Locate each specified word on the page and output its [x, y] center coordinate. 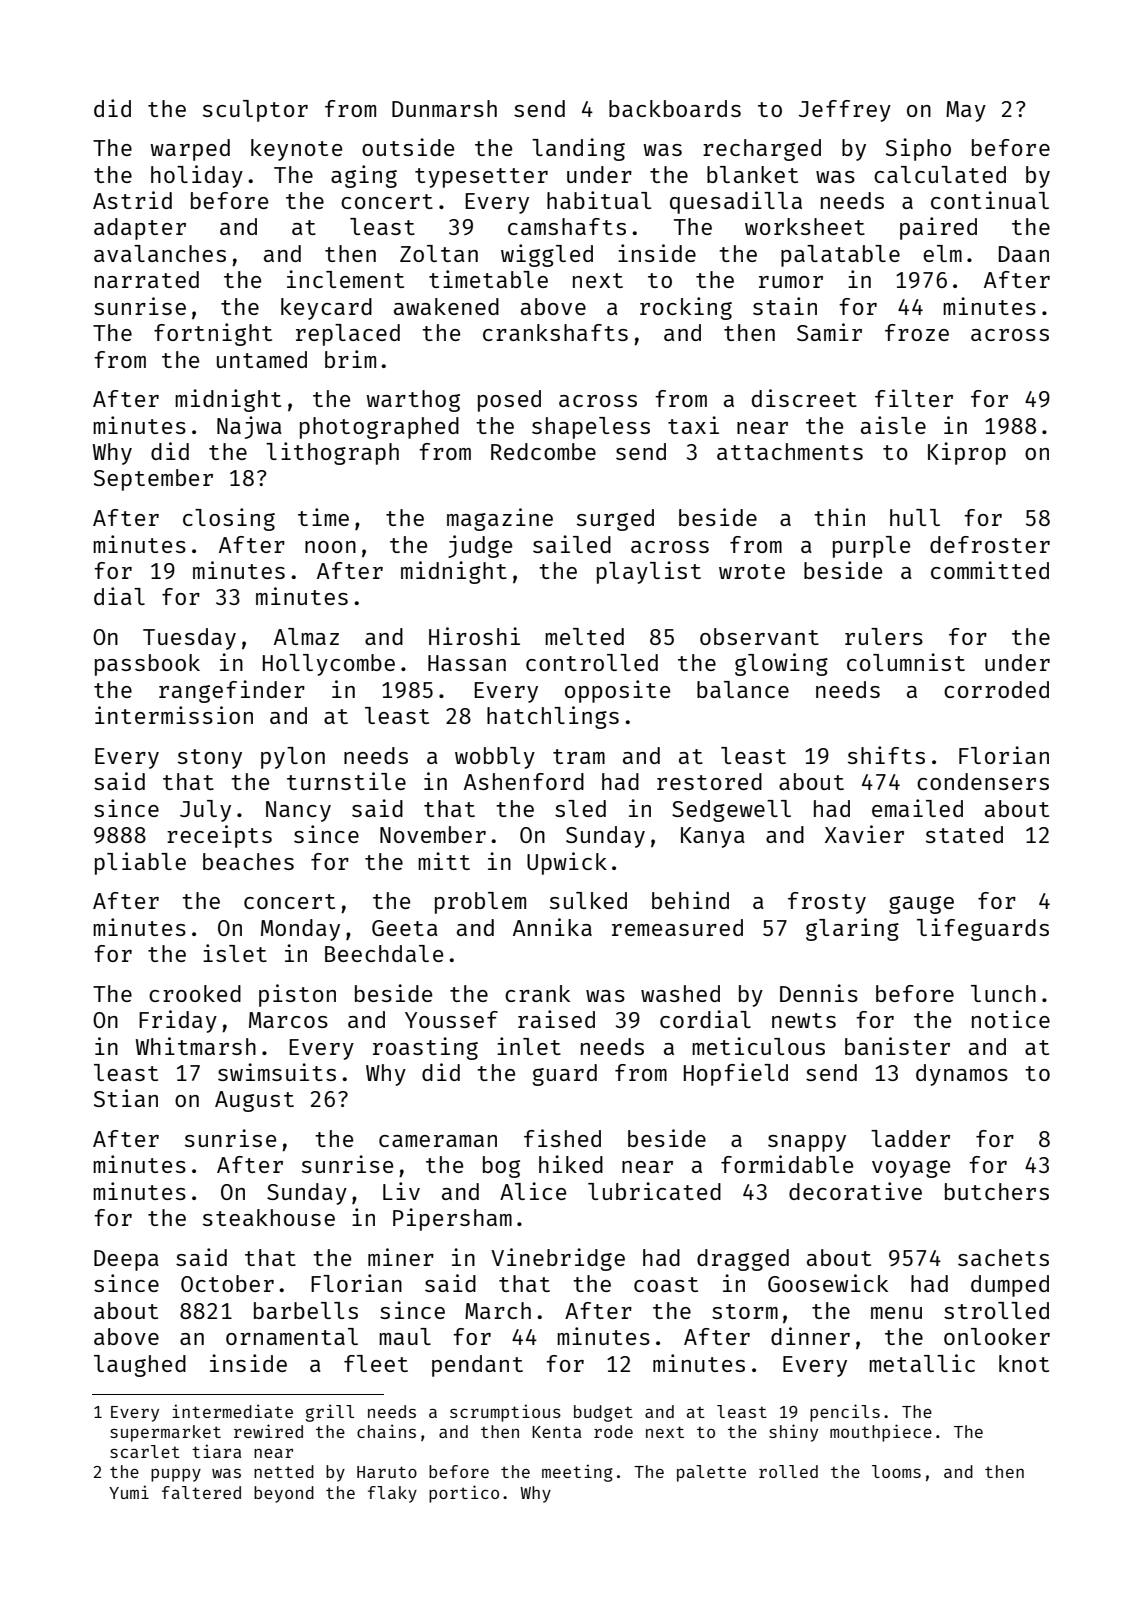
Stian [126, 1098]
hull [915, 517]
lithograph [332, 453]
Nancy [298, 811]
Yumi [129, 1492]
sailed [572, 544]
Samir [829, 332]
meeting [577, 1473]
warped [190, 150]
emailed [917, 808]
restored [709, 781]
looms [896, 1471]
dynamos [962, 1075]
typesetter [481, 178]
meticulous [758, 1046]
